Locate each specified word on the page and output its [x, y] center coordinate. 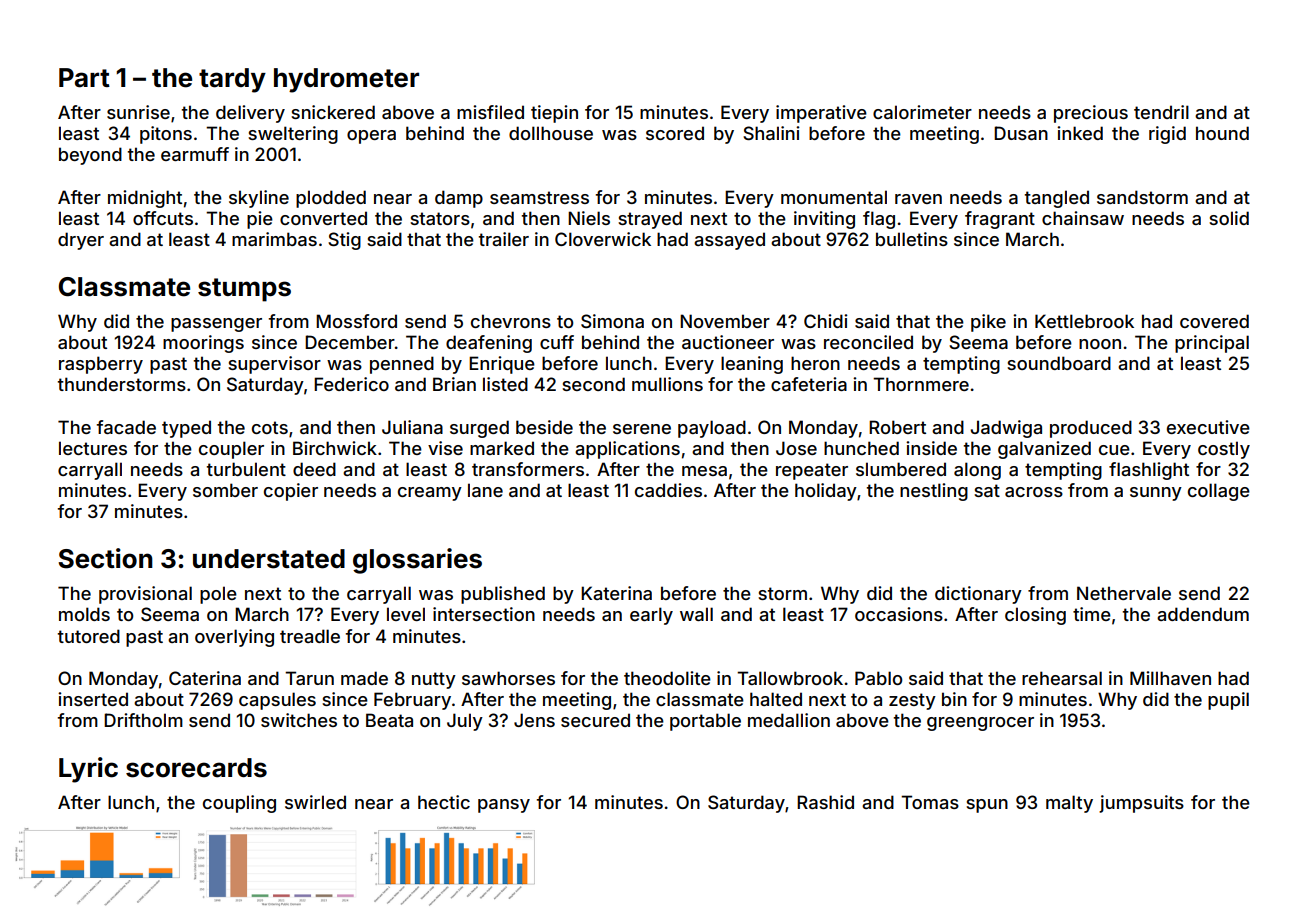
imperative [821, 114]
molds [84, 614]
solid [1229, 218]
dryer [81, 241]
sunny [1156, 494]
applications [627, 450]
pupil [1228, 701]
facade [126, 427]
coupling [239, 804]
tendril [1161, 112]
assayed [729, 241]
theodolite [667, 678]
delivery [250, 114]
